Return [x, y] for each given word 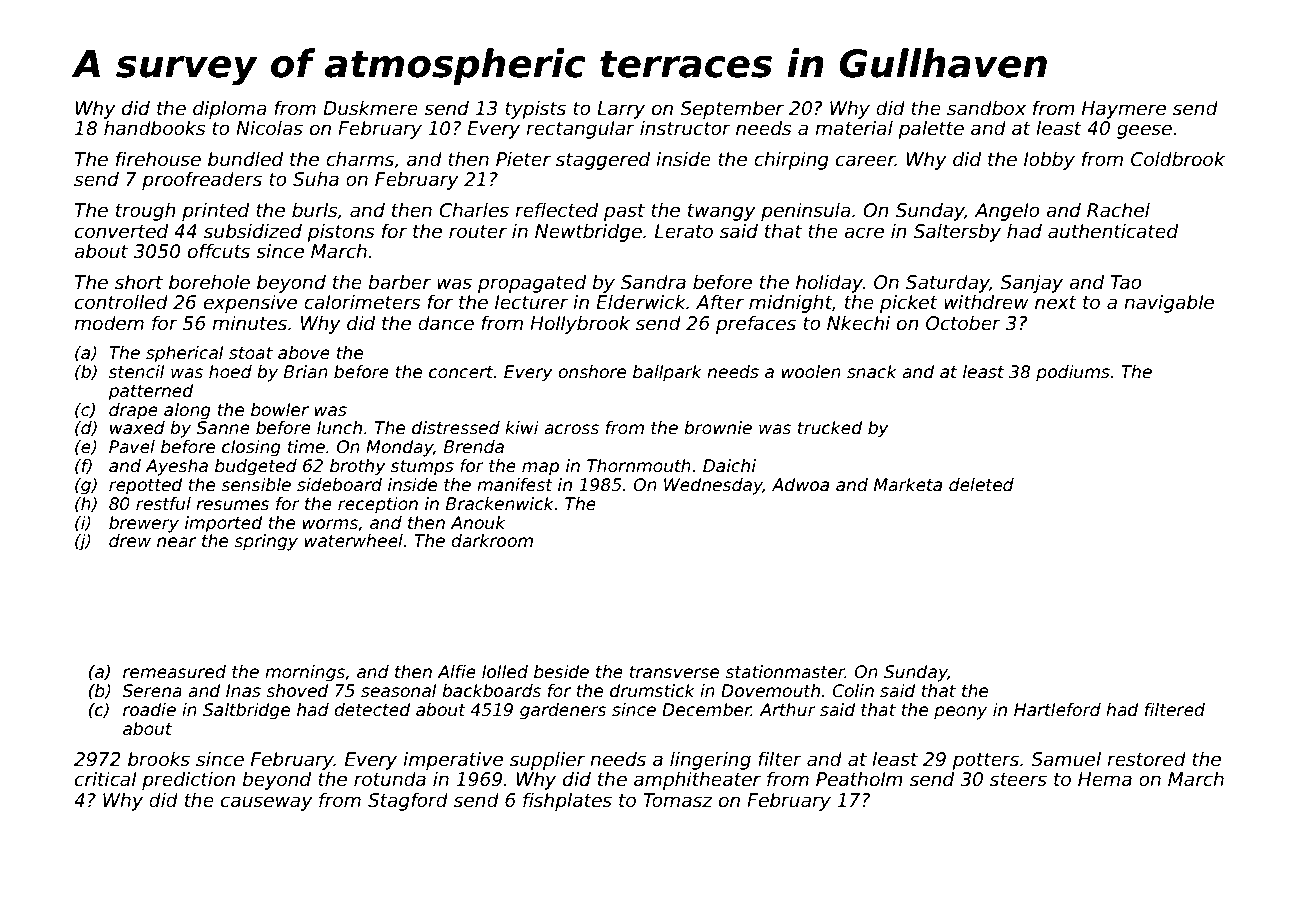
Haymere [1124, 110]
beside [561, 672]
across [571, 429]
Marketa [908, 485]
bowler [280, 410]
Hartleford [1057, 710]
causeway [267, 803]
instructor [685, 128]
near [176, 542]
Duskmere [370, 108]
